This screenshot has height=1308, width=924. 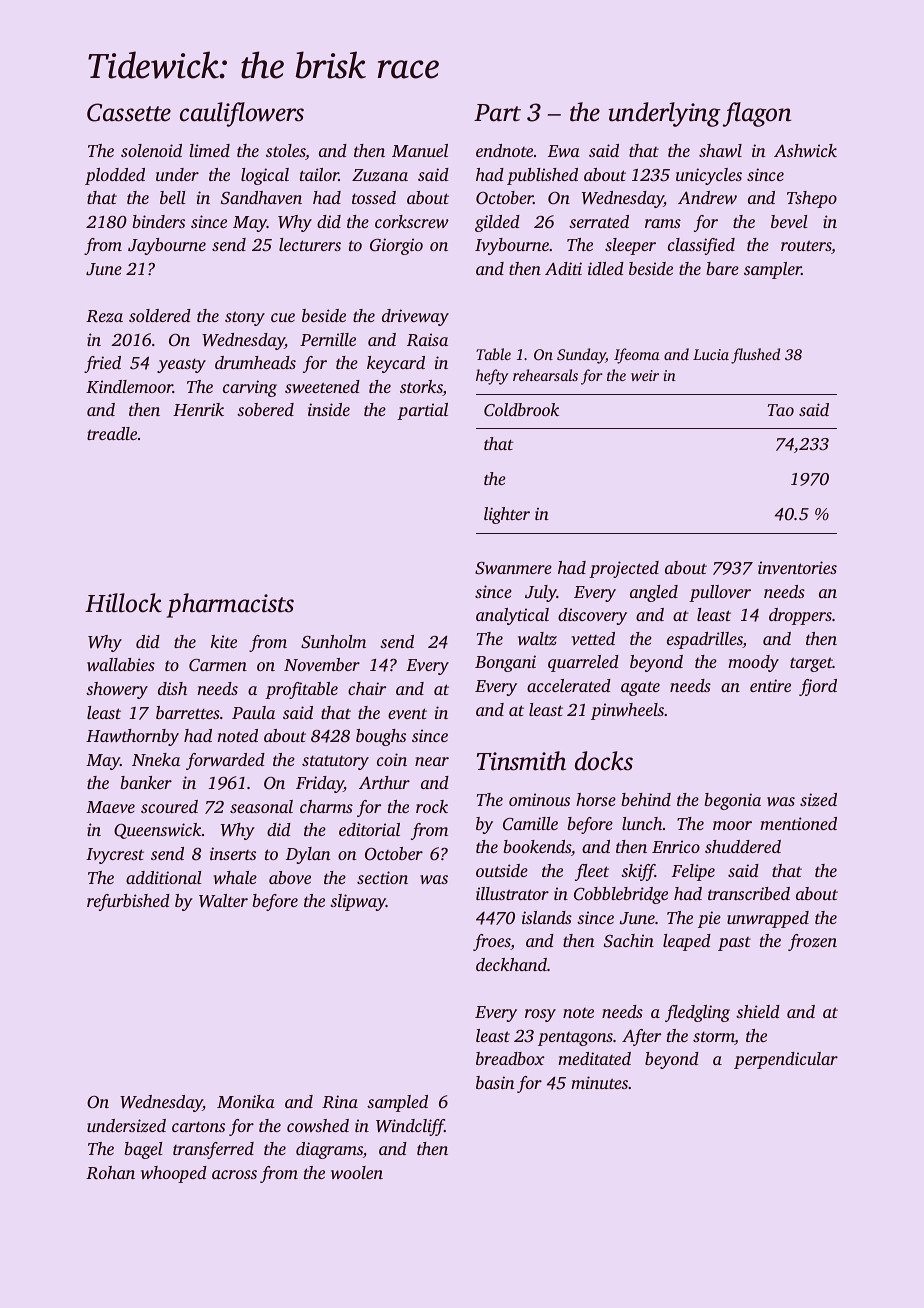 What do you see at coordinates (110, 1173) in the screenshot?
I see `Rohan` at bounding box center [110, 1173].
